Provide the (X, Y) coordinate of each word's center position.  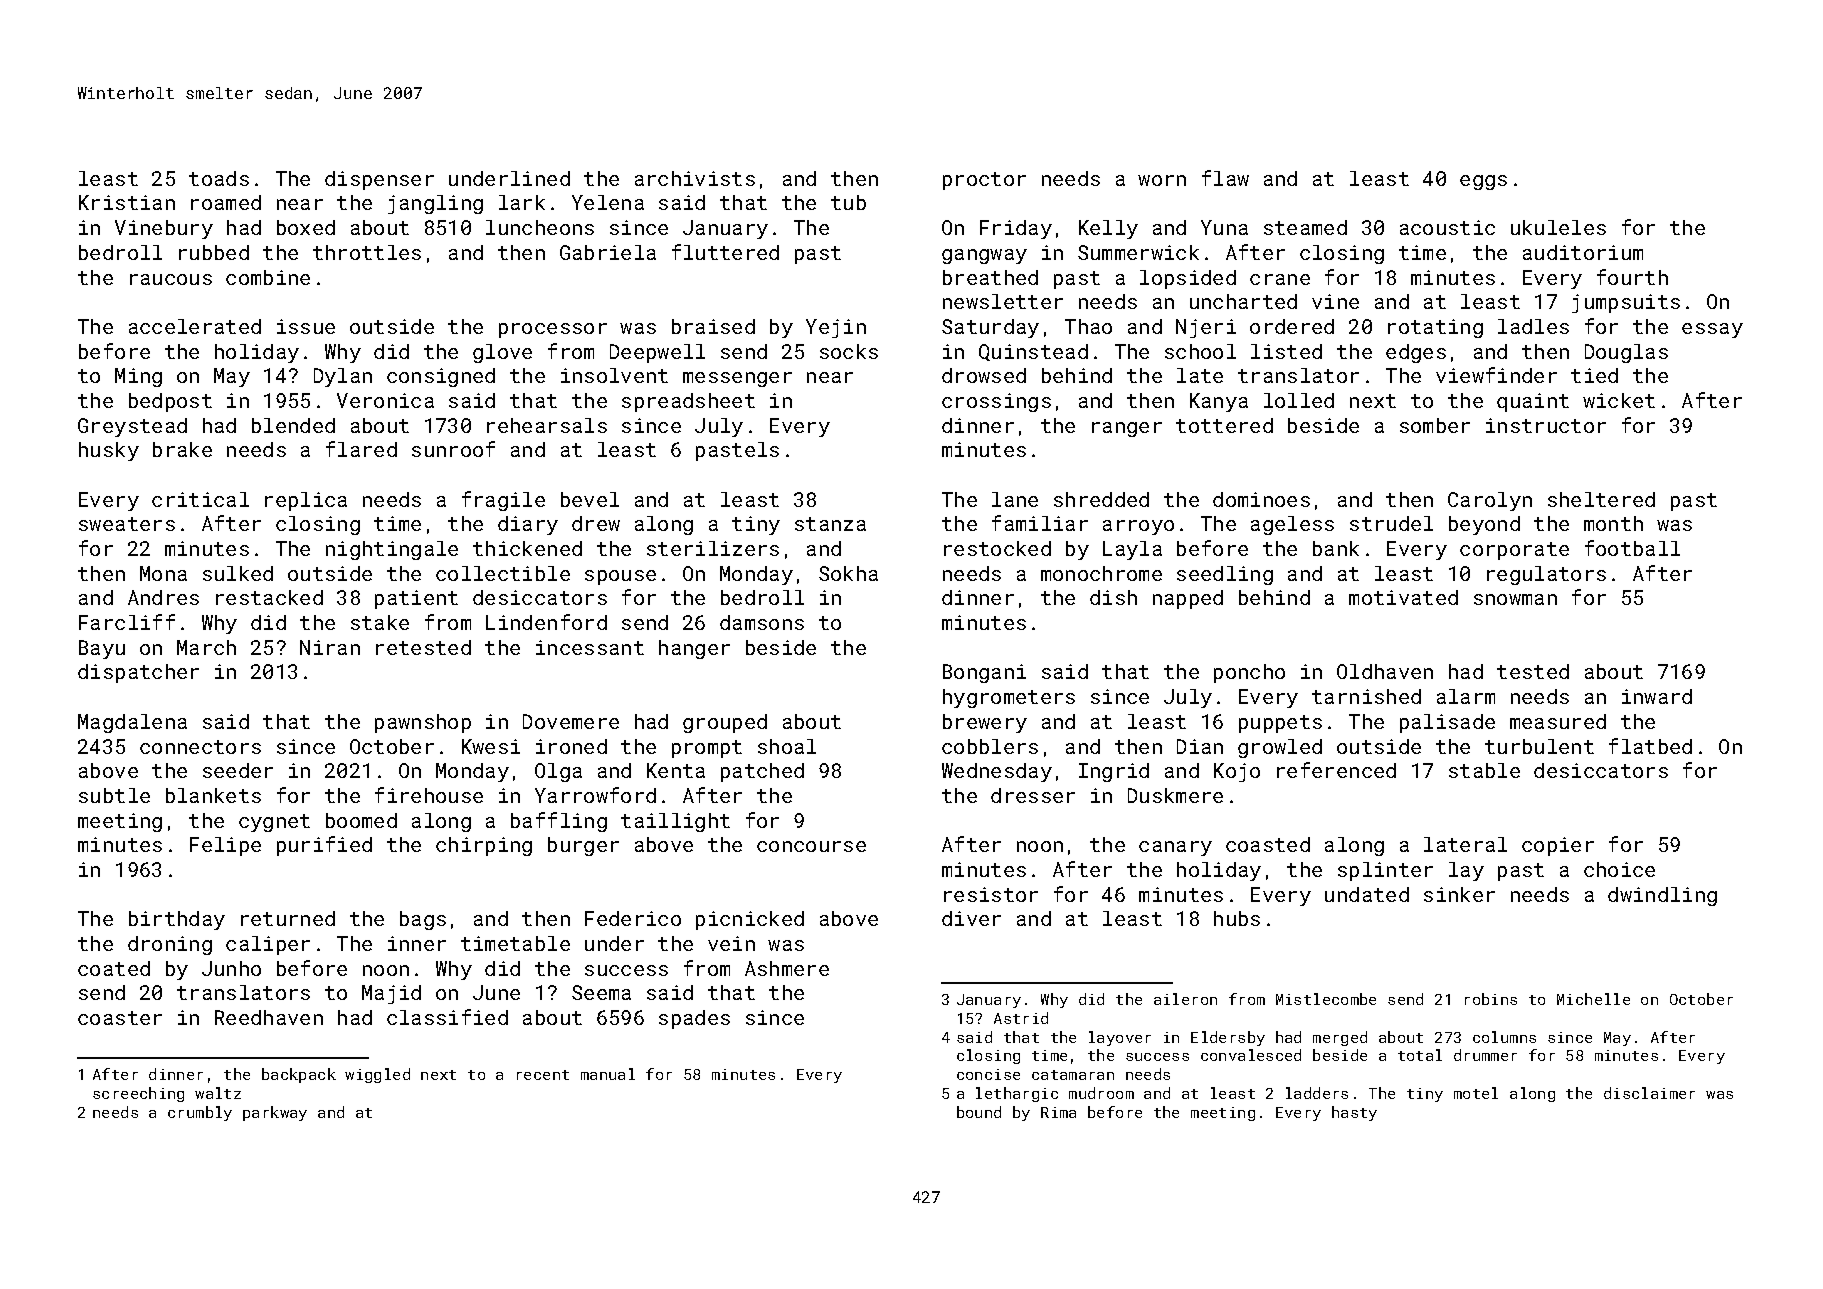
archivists (695, 178)
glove (502, 353)
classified (447, 1017)
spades (694, 1019)
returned (288, 918)
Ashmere (787, 968)
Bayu (102, 649)
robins (1491, 999)
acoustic (1447, 227)
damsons (762, 622)
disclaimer (1649, 1093)
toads (219, 178)
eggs (1483, 182)
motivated (1403, 597)
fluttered (725, 252)
